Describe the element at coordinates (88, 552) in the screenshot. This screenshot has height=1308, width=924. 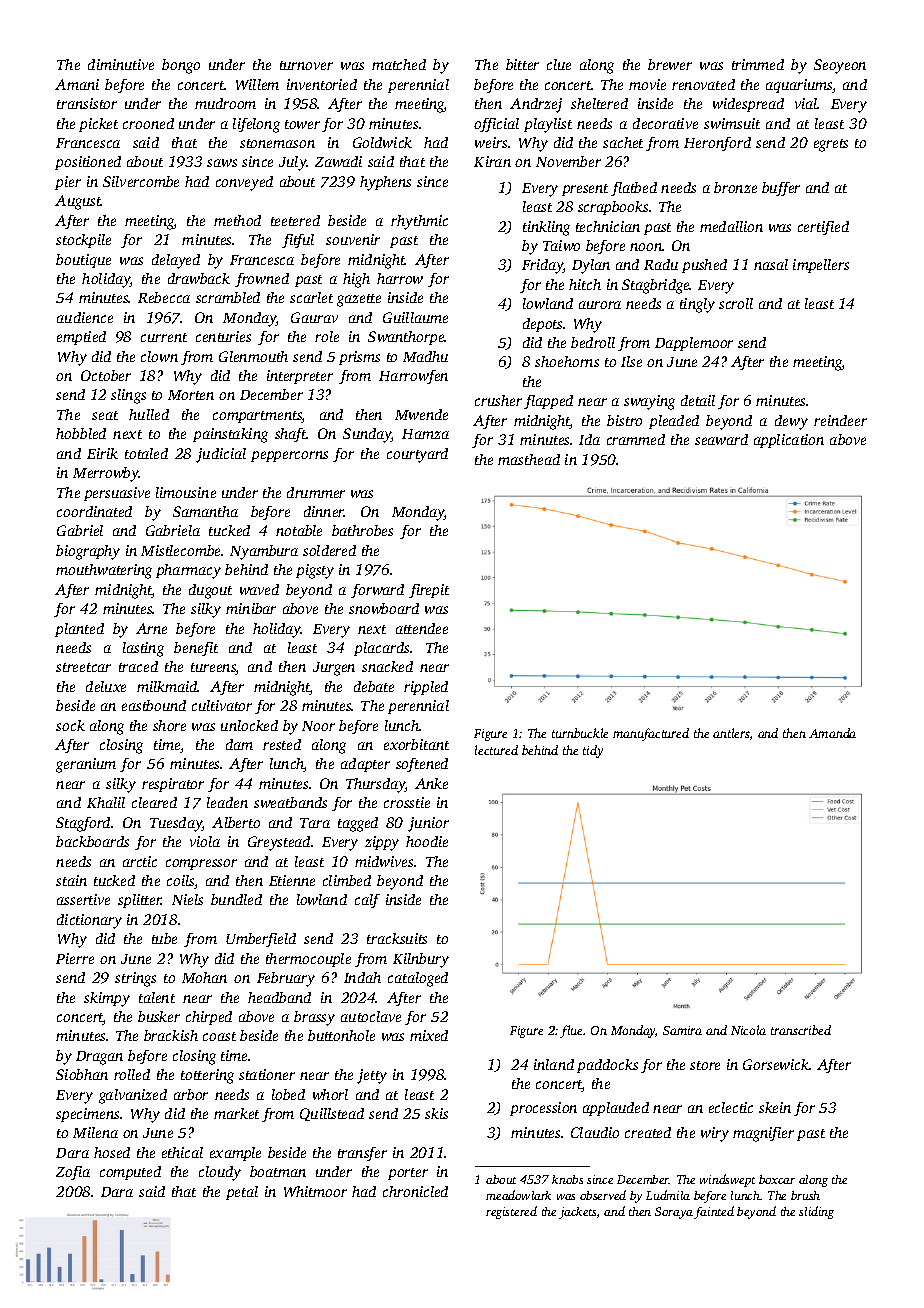
I see `biography` at that location.
